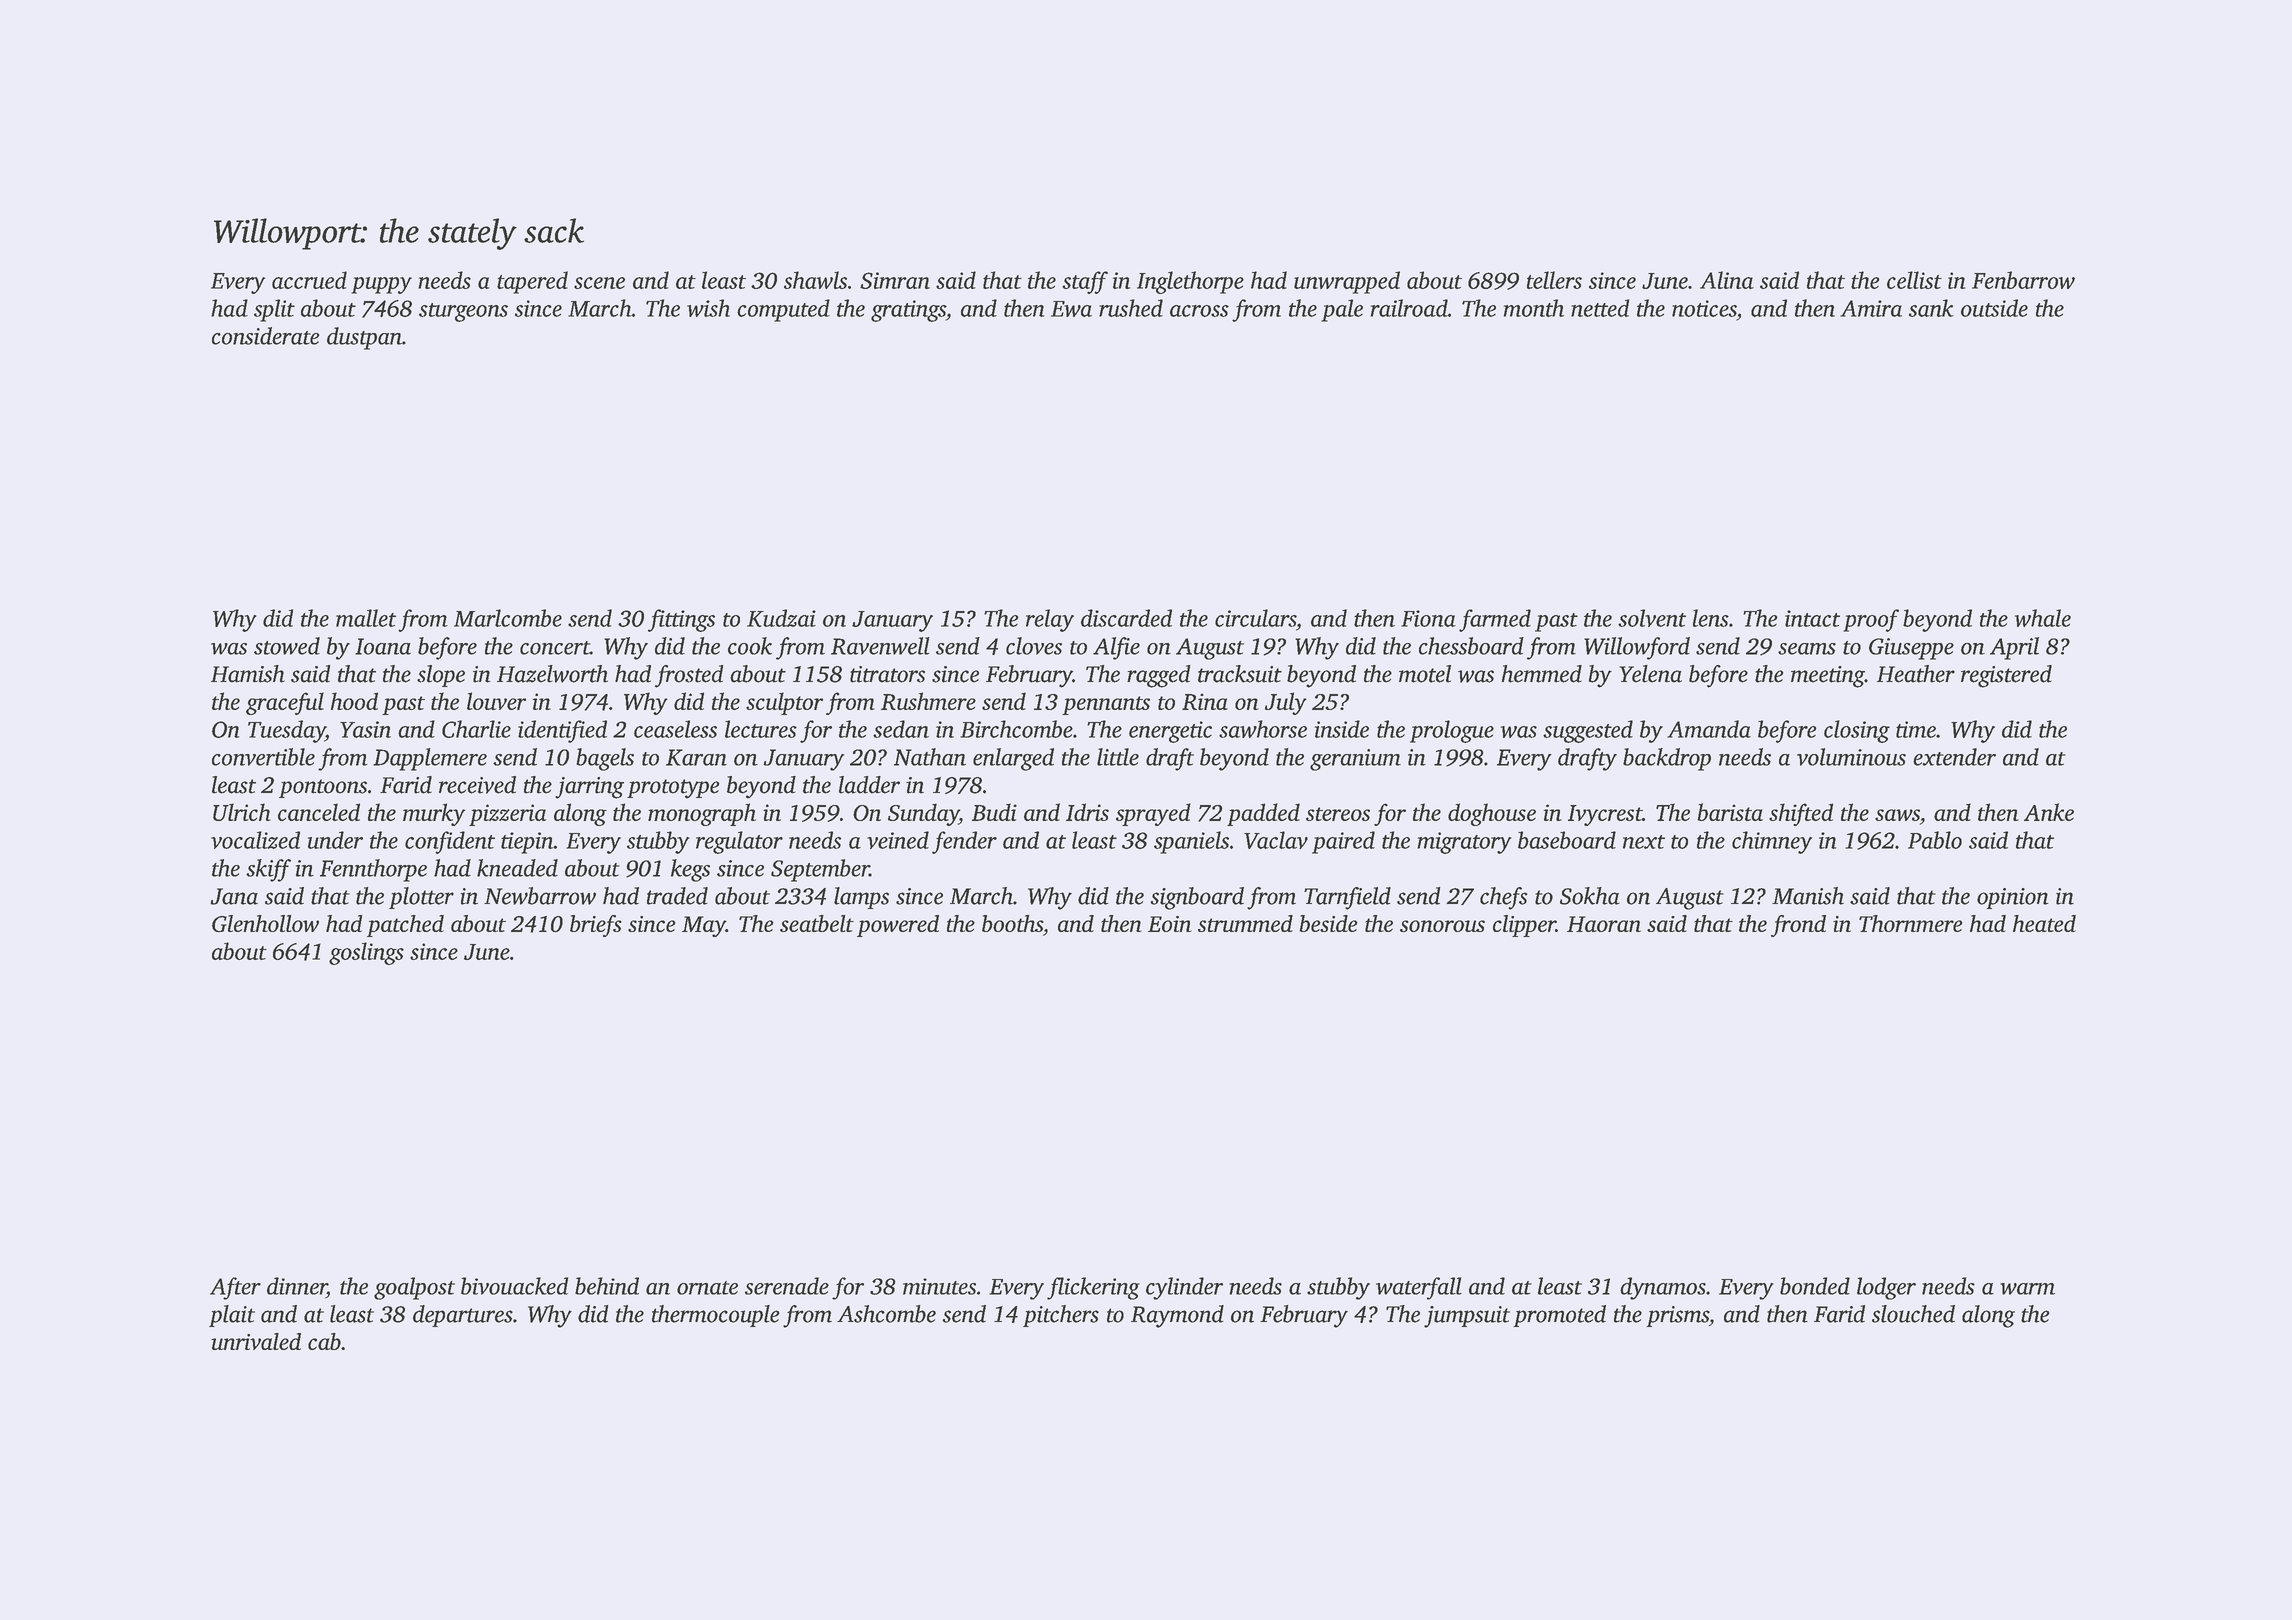 The image size is (2292, 1620). Describe the element at coordinates (596, 926) in the document. I see `briefs` at that location.
